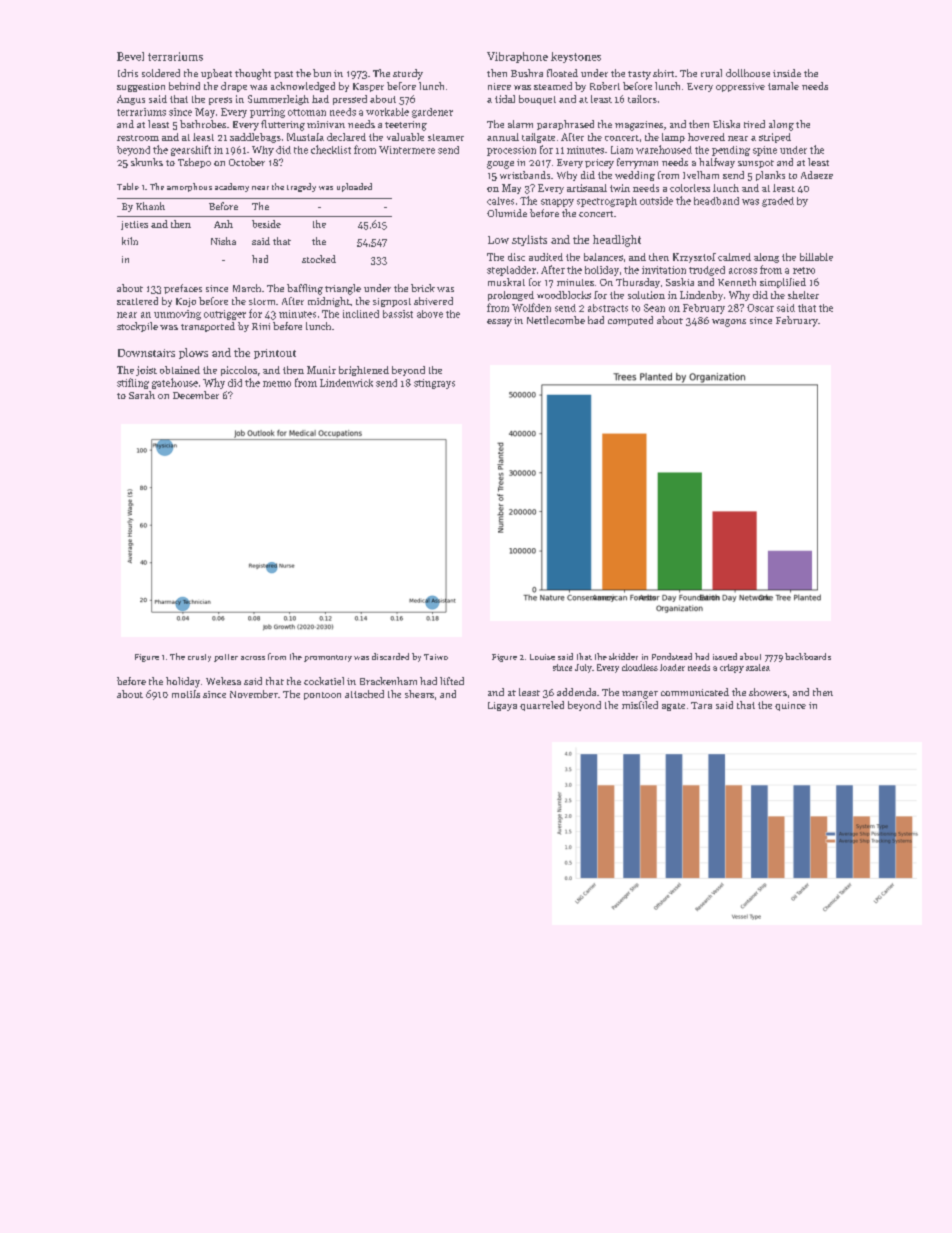 The height and width of the screenshot is (1233, 952). Describe the element at coordinates (803, 295) in the screenshot. I see `shelter` at that location.
